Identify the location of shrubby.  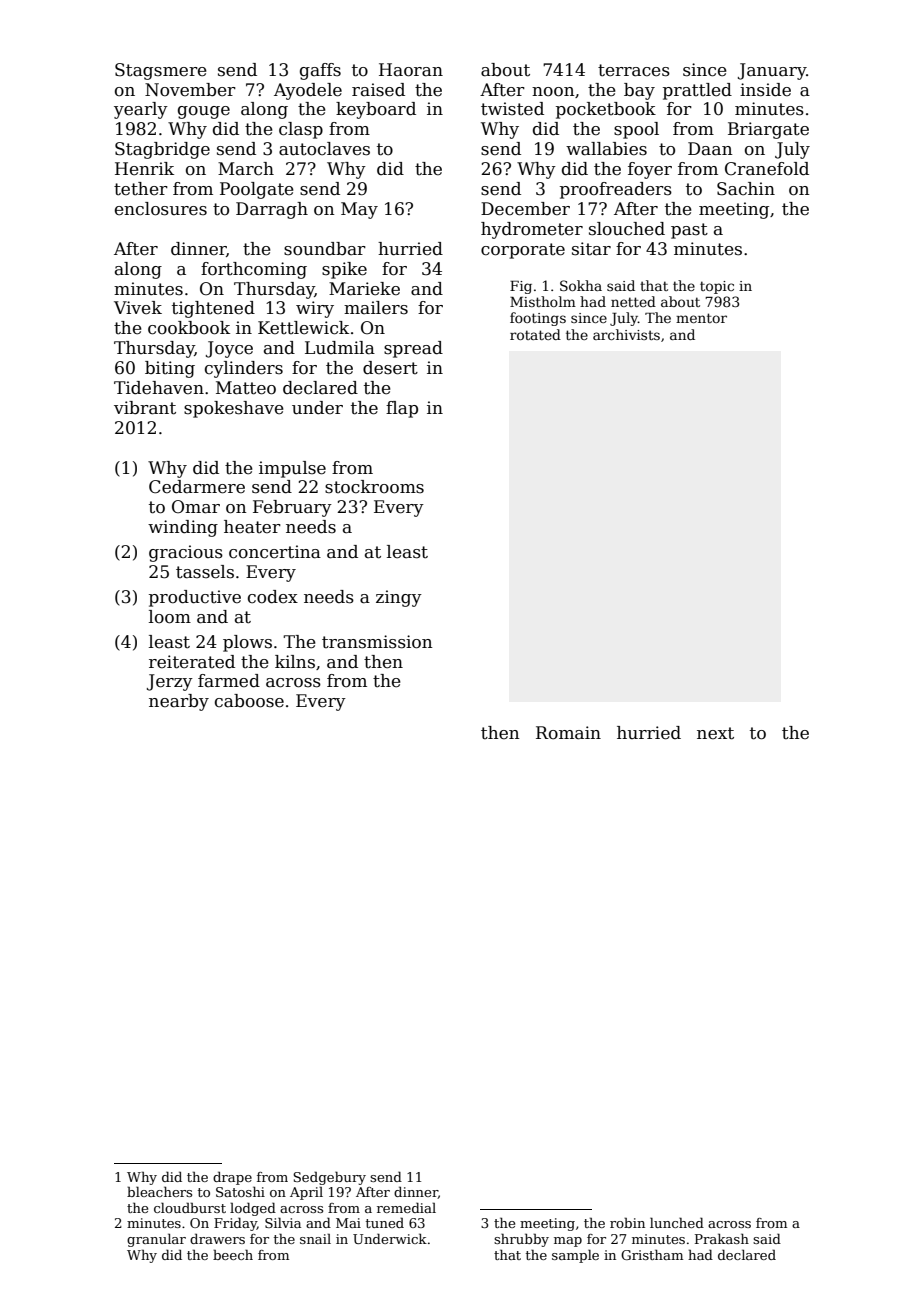
(521, 1240).
